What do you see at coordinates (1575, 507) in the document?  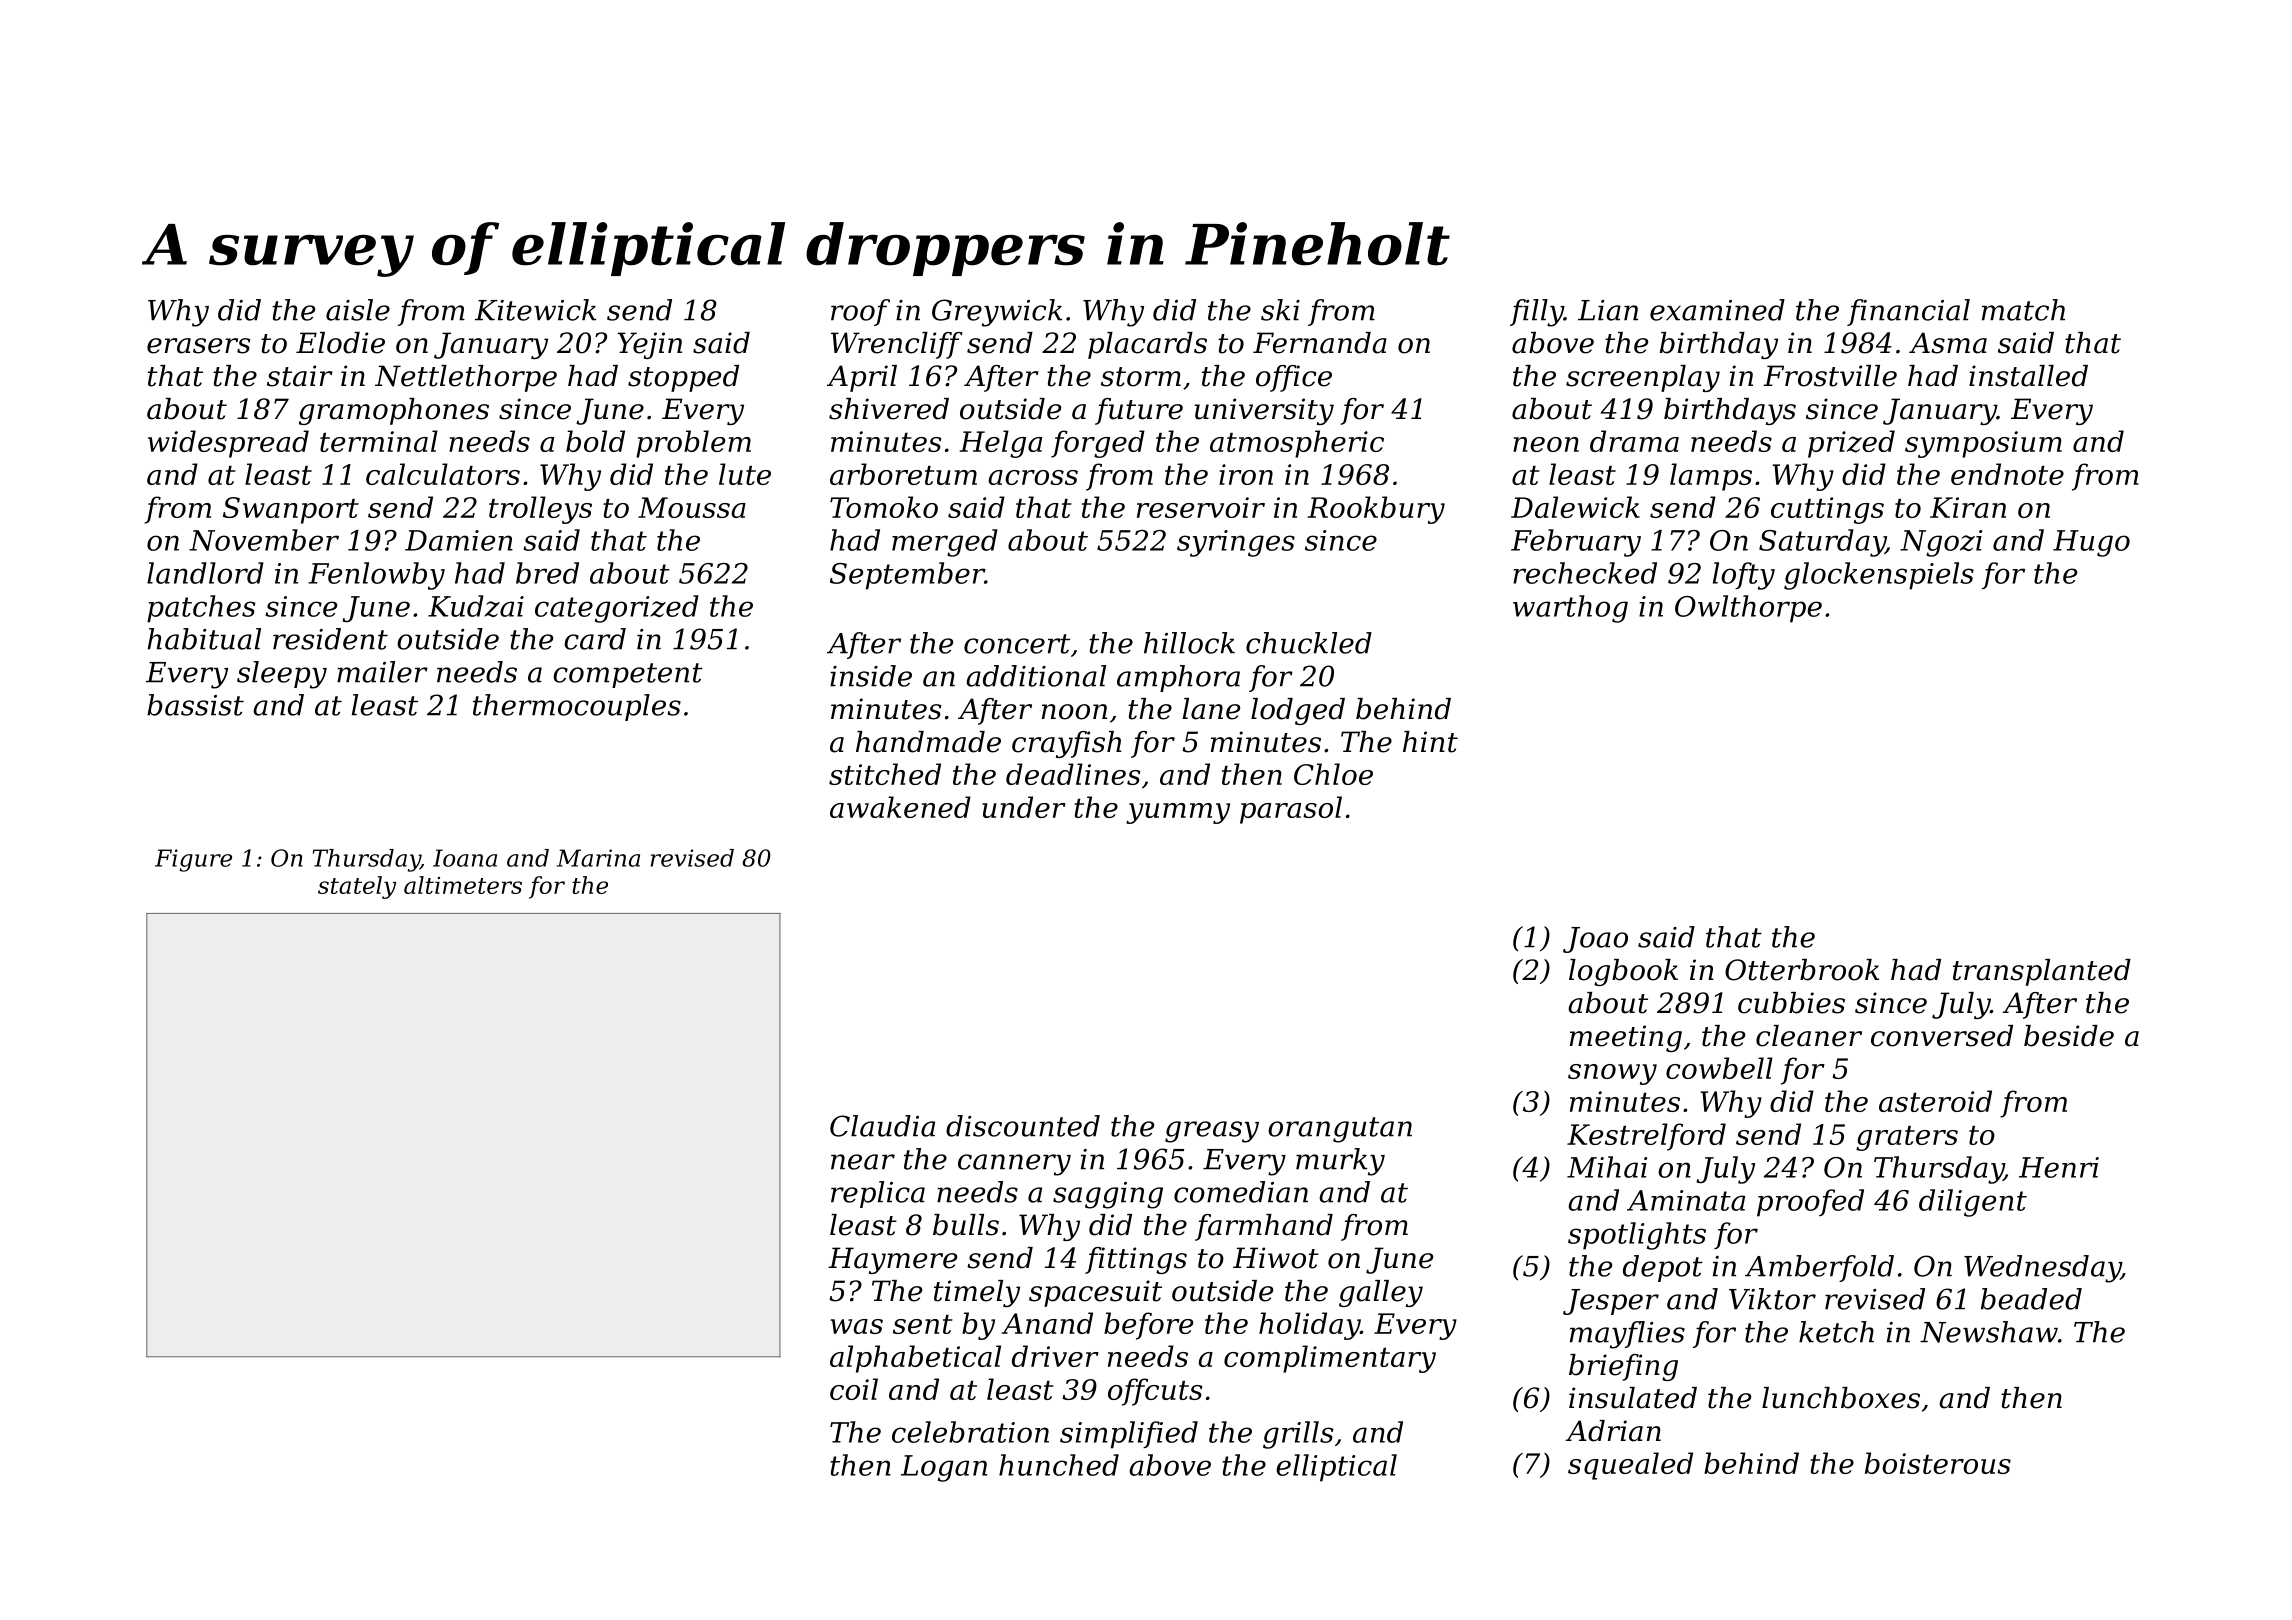 I see `Dalewick` at bounding box center [1575, 507].
